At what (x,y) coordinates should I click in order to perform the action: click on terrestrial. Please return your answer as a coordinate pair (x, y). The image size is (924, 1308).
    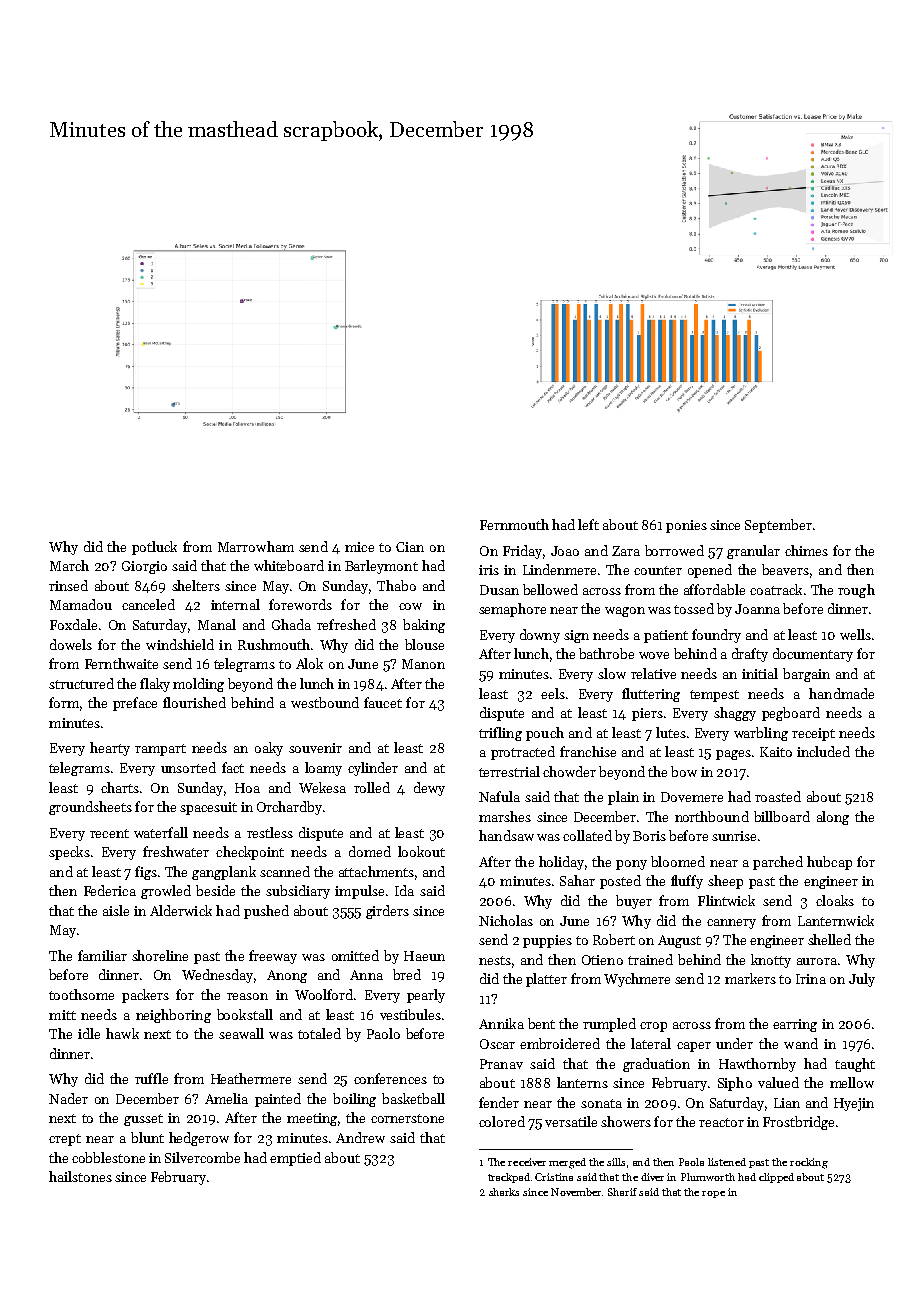
    Looking at the image, I should click on (509, 771).
